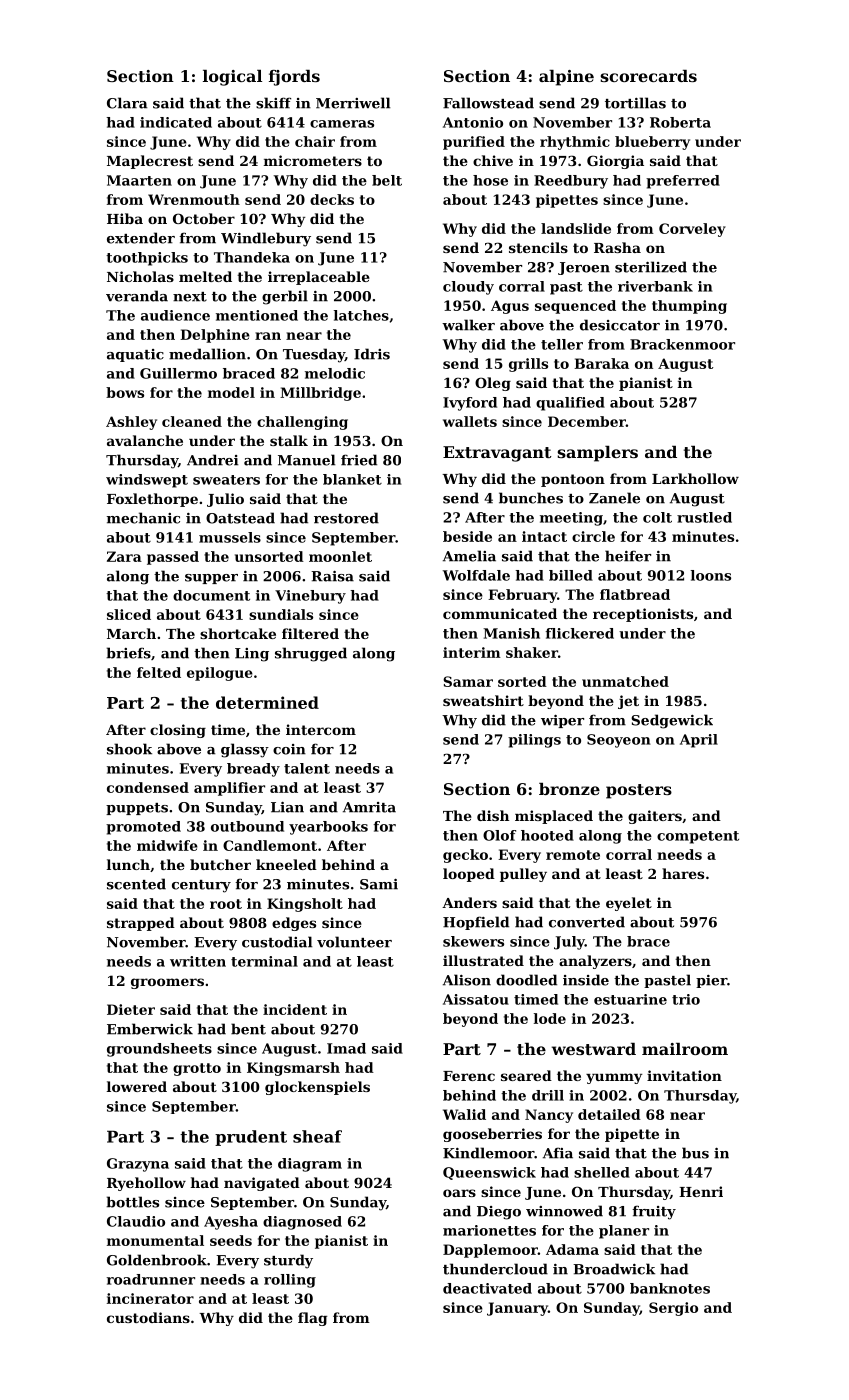 The height and width of the page is (1400, 849). What do you see at coordinates (332, 199) in the page?
I see `decks` at bounding box center [332, 199].
